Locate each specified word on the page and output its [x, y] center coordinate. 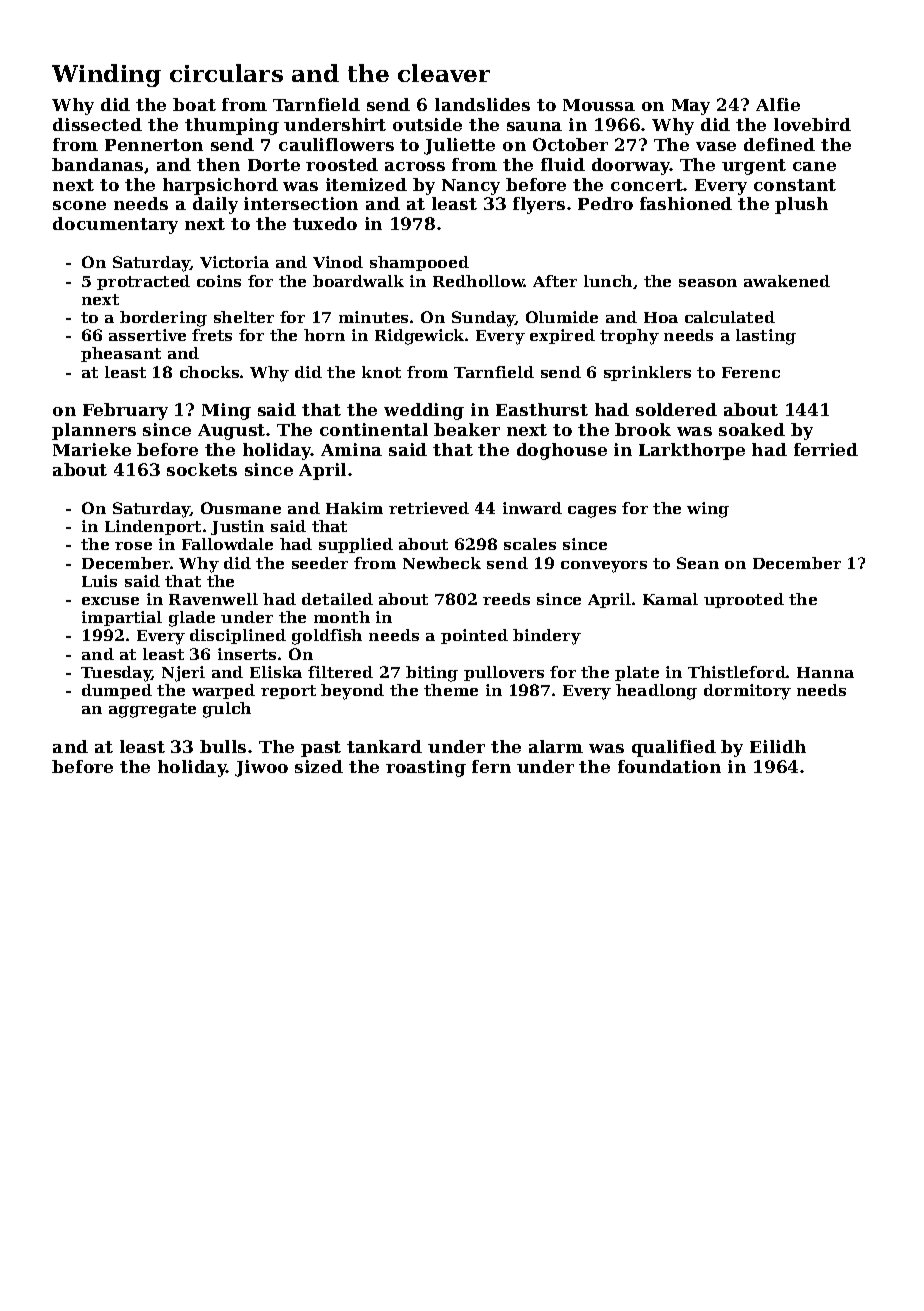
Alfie [778, 104]
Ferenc [751, 372]
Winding [106, 75]
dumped [117, 691]
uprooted [744, 600]
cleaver [444, 73]
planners [94, 431]
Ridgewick [420, 337]
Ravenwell [213, 599]
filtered [340, 672]
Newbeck [442, 563]
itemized [366, 184]
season [708, 283]
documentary [115, 225]
